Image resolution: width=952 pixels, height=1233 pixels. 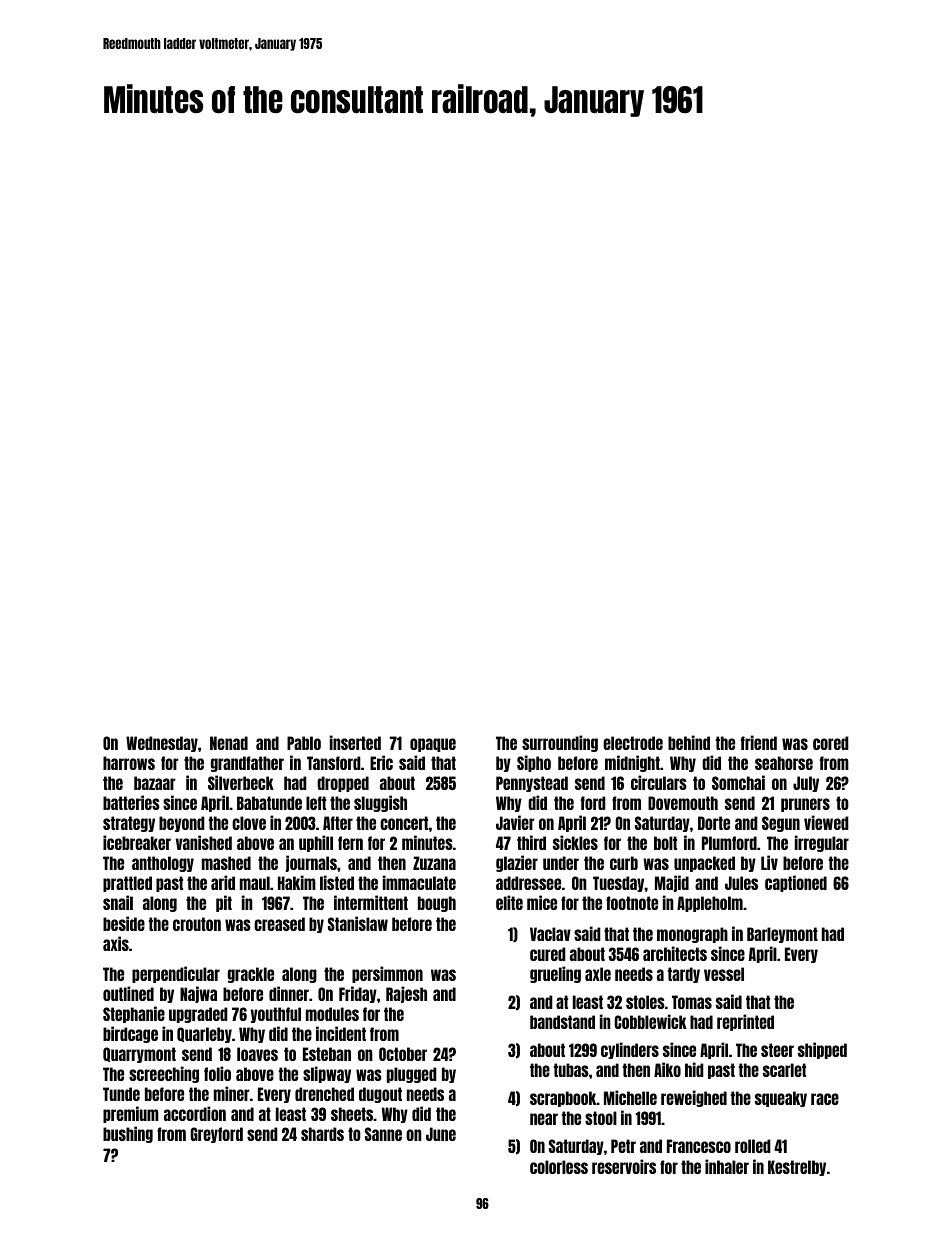 What do you see at coordinates (162, 744) in the screenshot?
I see `Wednesday` at bounding box center [162, 744].
